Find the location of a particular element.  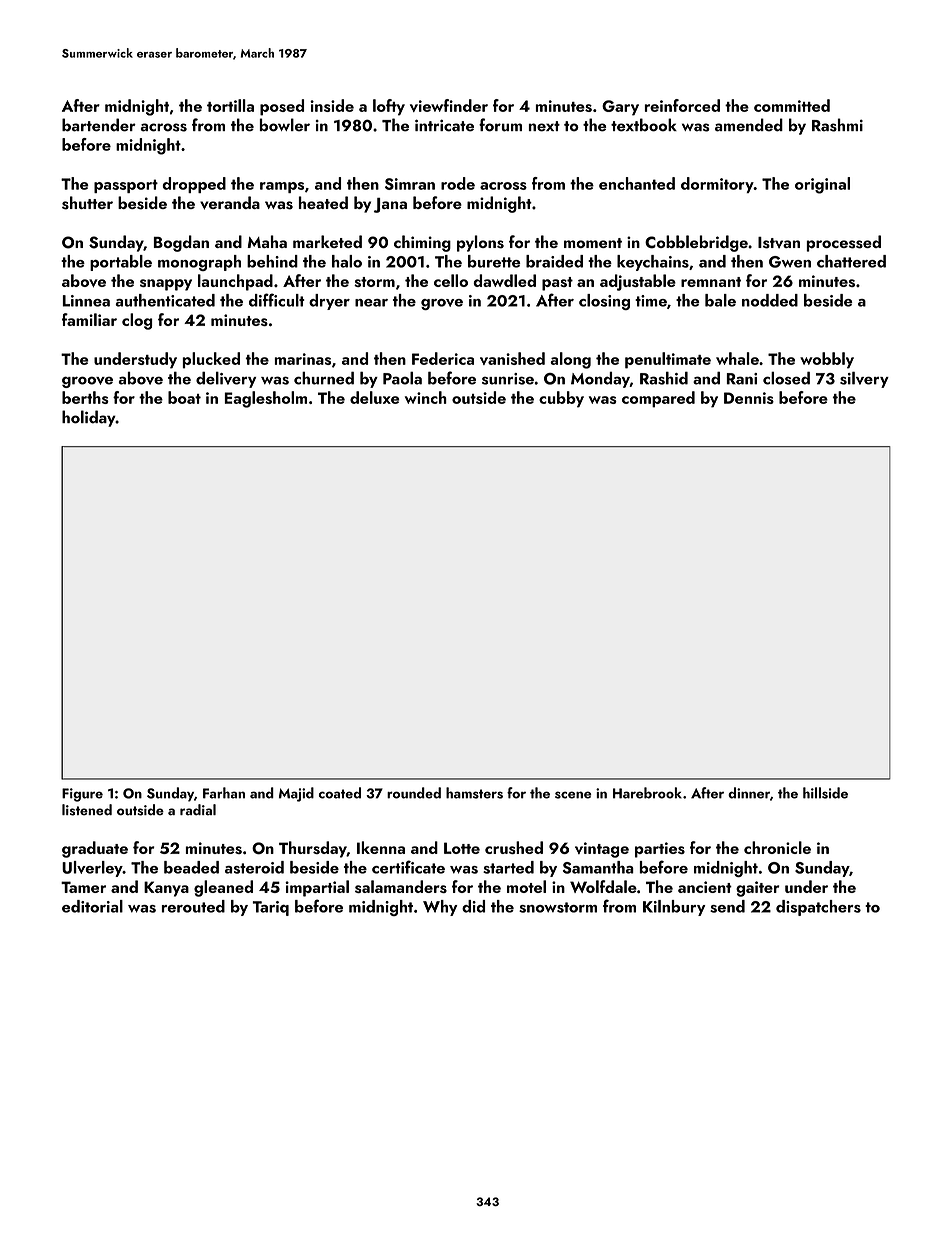

bartender is located at coordinates (99, 125).
